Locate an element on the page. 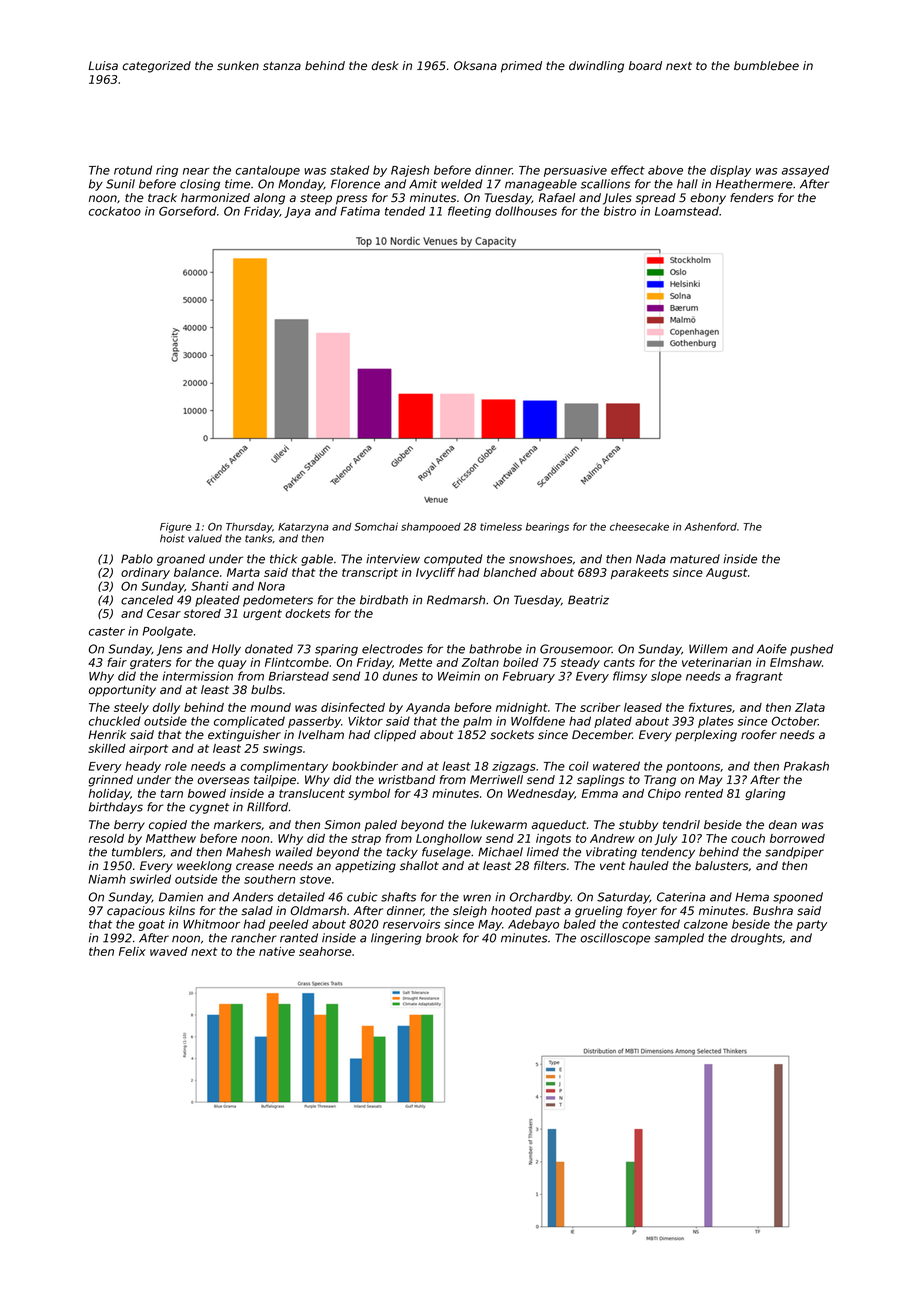  shampooed is located at coordinates (431, 528).
